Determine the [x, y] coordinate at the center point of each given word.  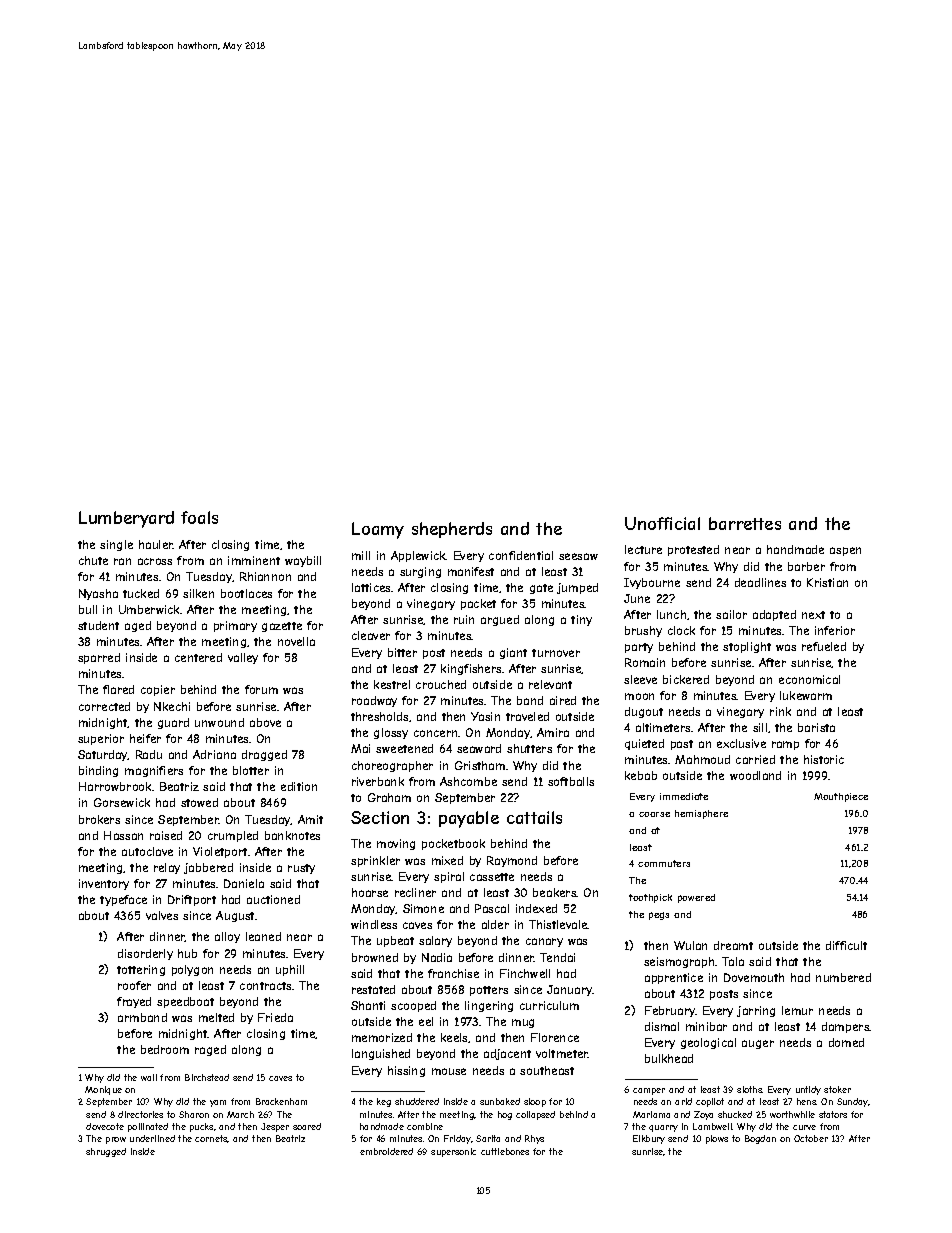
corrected [104, 706]
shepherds [452, 530]
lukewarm [806, 695]
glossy [391, 733]
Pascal [492, 908]
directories [140, 1114]
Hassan [123, 835]
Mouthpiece [841, 797]
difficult [846, 945]
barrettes [745, 523]
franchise [453, 973]
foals [199, 517]
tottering [141, 970]
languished [381, 1054]
